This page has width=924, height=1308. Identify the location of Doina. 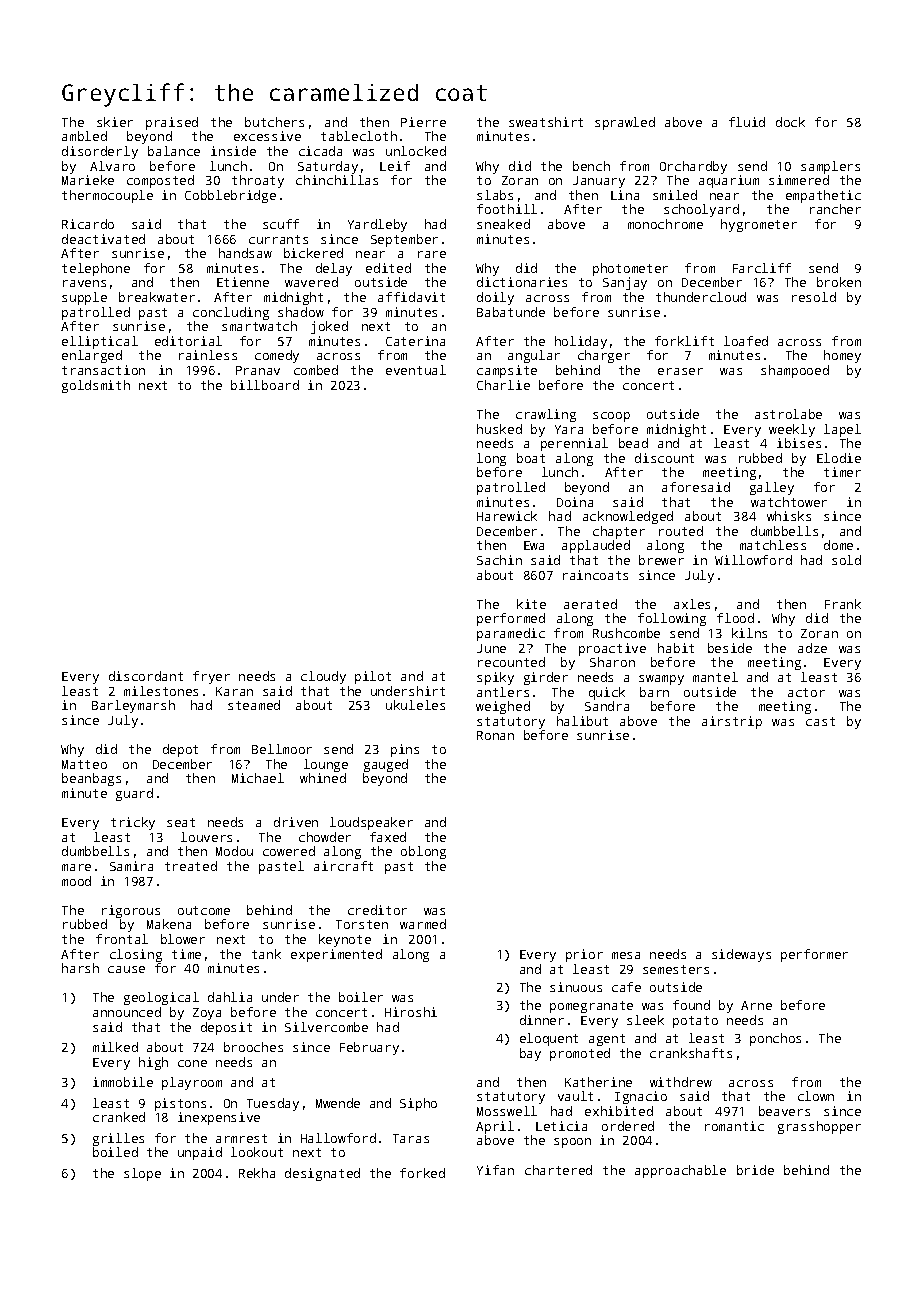
(575, 502).
